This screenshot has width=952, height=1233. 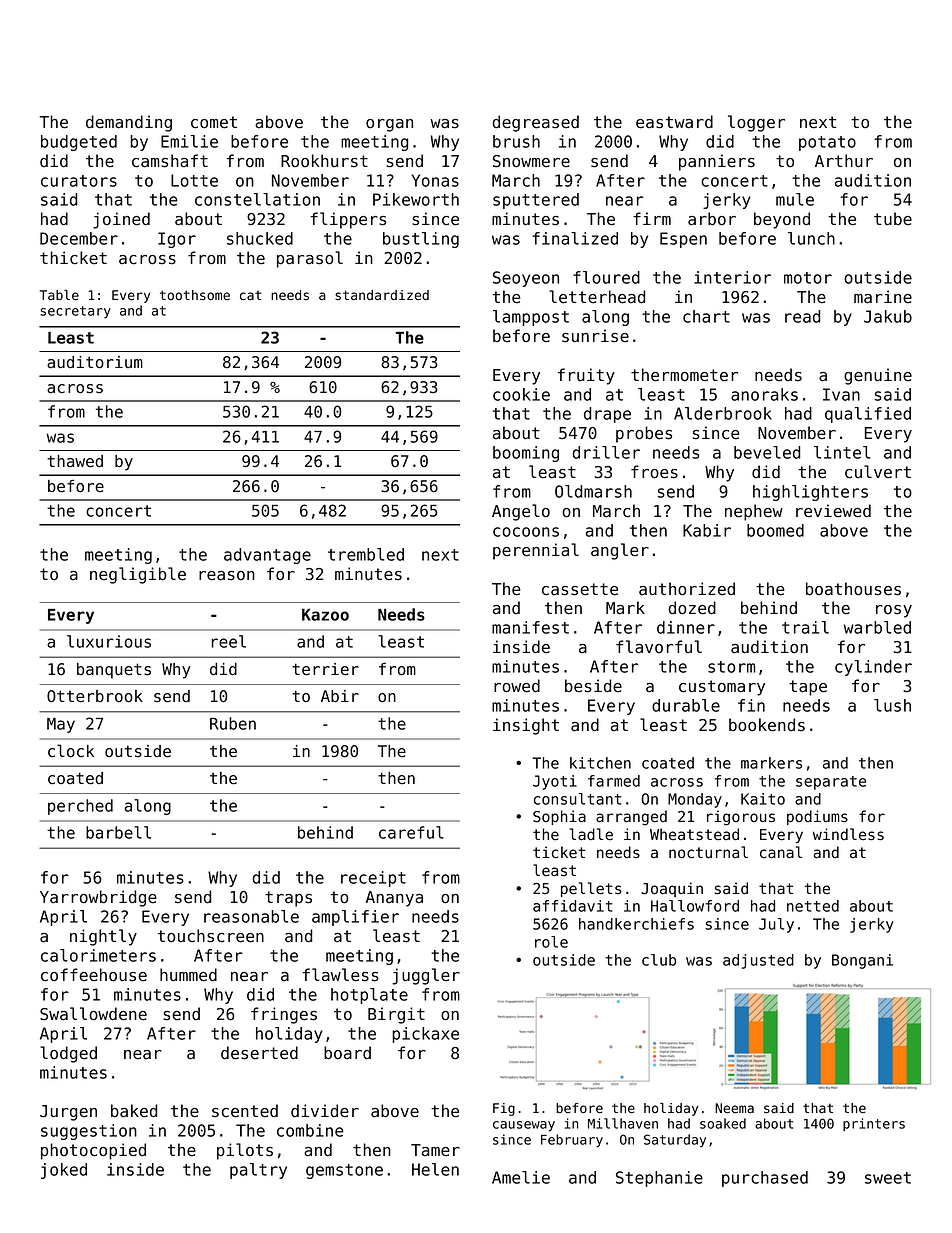 What do you see at coordinates (795, 199) in the screenshot?
I see `mule` at bounding box center [795, 199].
